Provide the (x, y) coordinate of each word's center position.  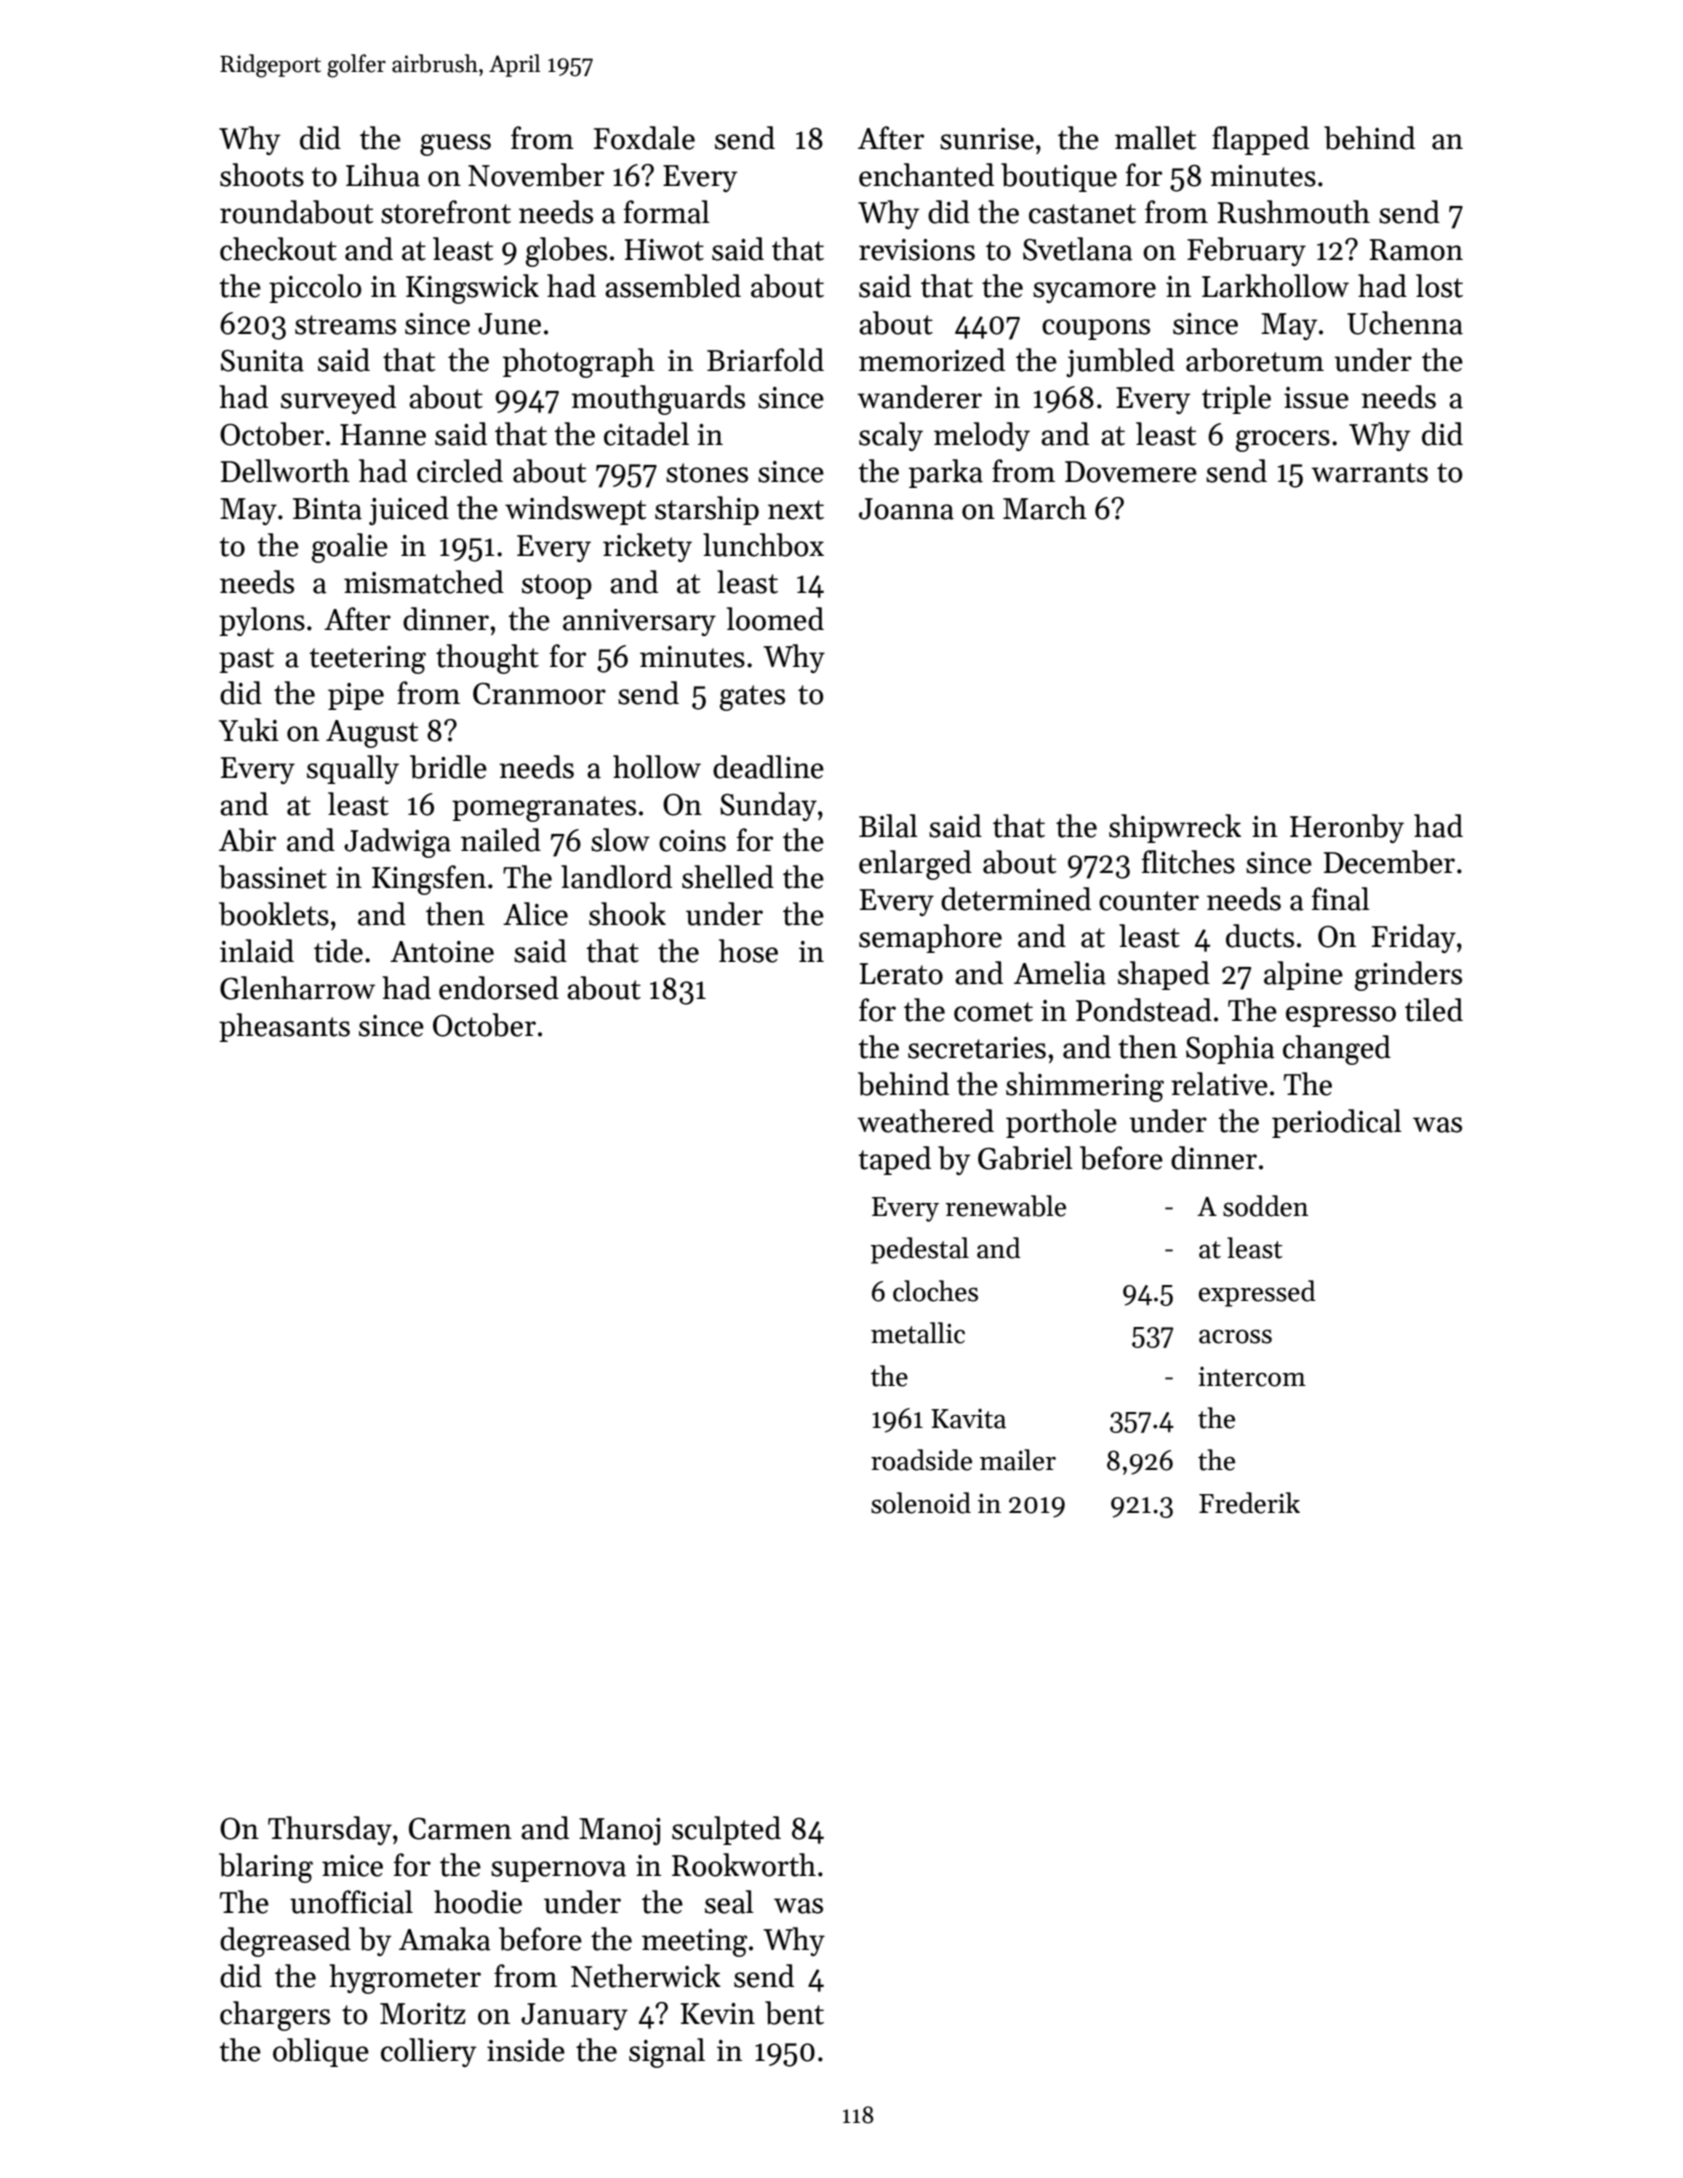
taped (894, 1160)
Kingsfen (429, 880)
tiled (1434, 1010)
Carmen (460, 1828)
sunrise (987, 139)
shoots (262, 175)
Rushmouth (1293, 212)
